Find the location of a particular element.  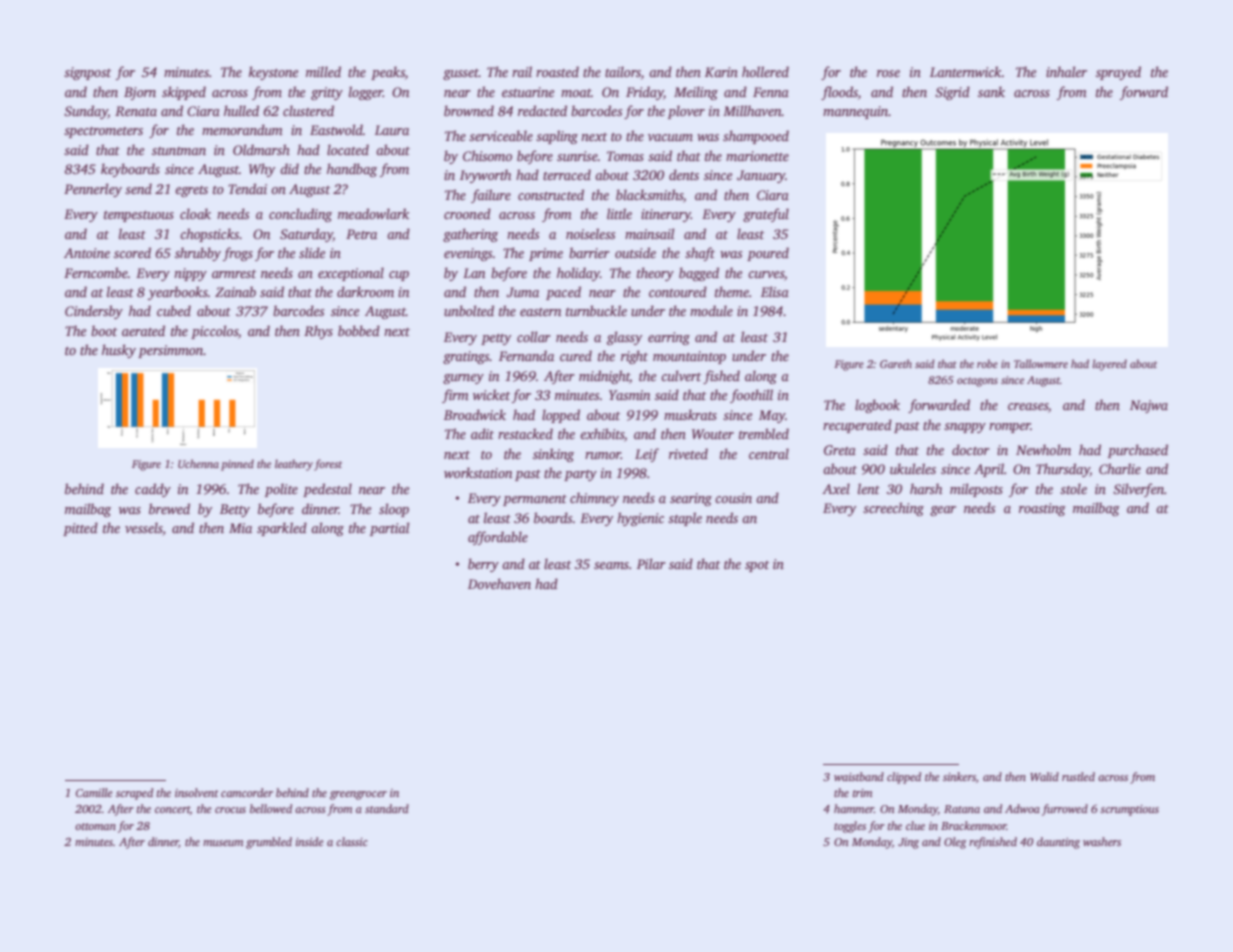

grumbled is located at coordinates (269, 843).
